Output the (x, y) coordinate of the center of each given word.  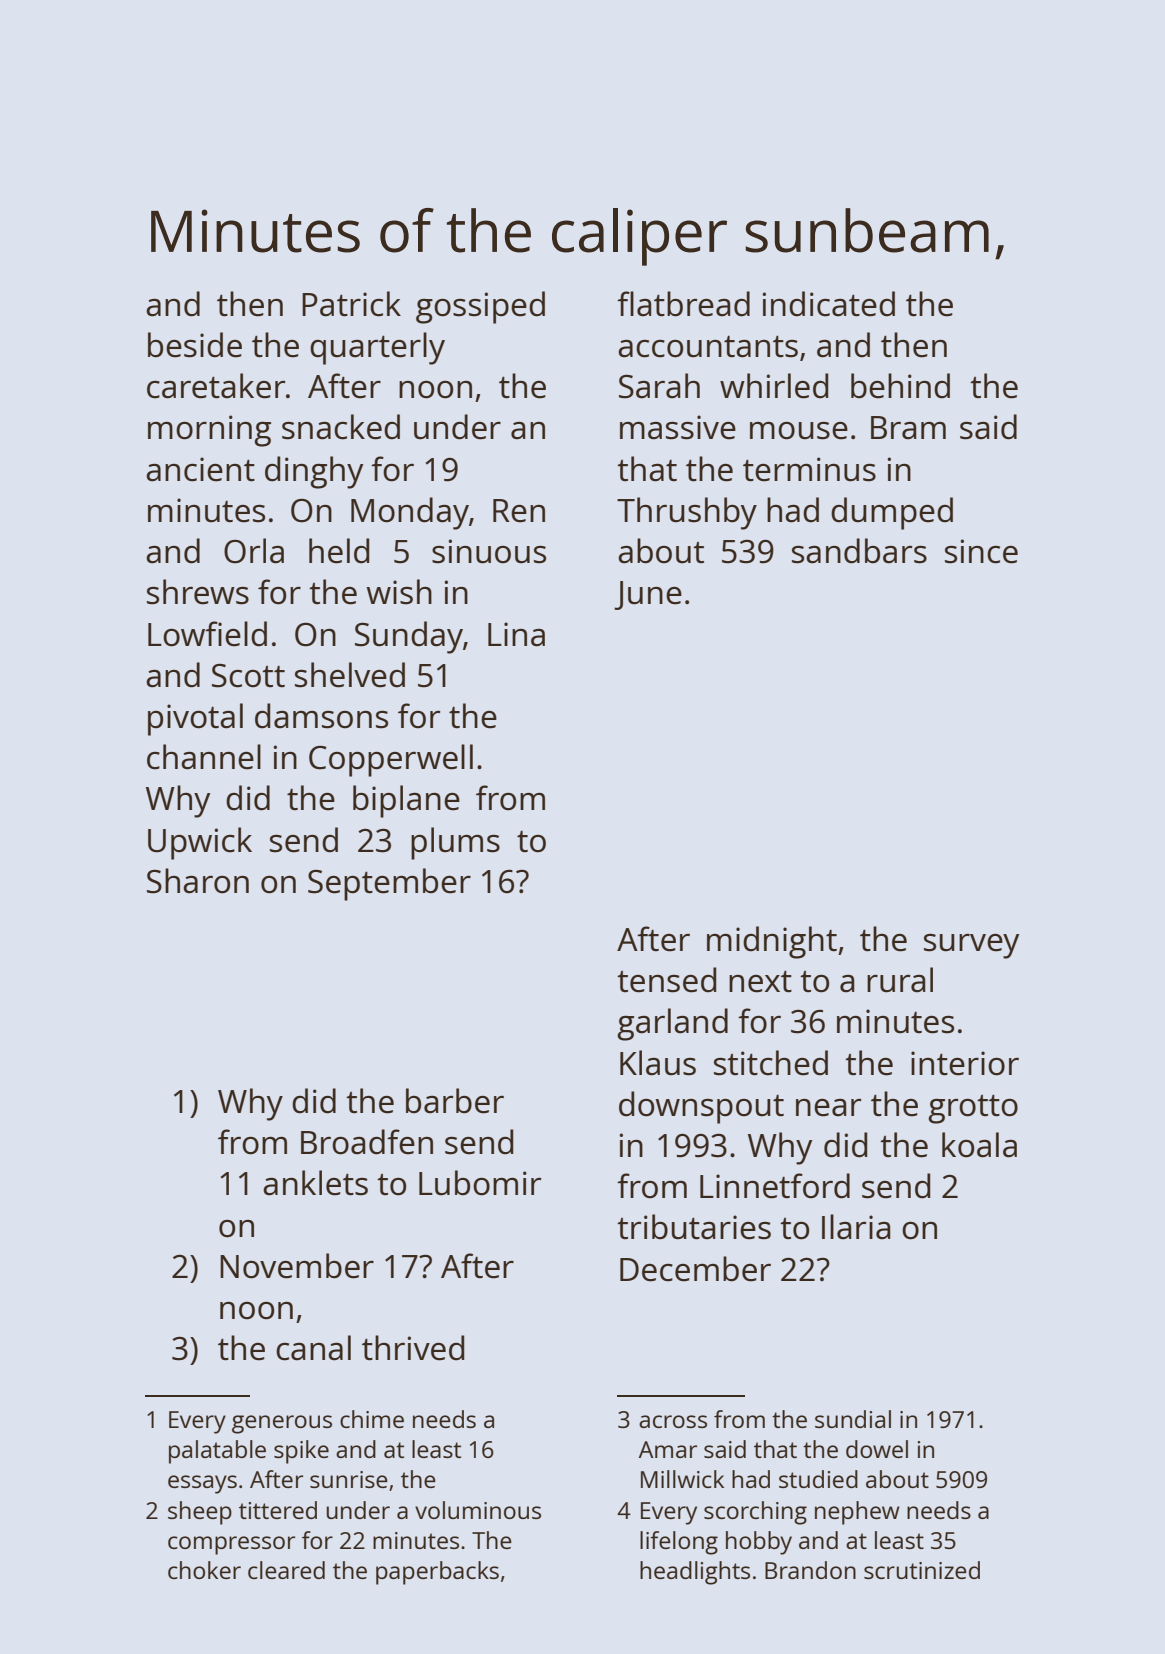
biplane (406, 801)
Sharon (198, 881)
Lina (516, 634)
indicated (829, 304)
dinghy (314, 472)
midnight (772, 942)
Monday (410, 513)
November (297, 1266)
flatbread (683, 304)
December (695, 1269)
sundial (853, 1419)
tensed (666, 980)
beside (195, 345)
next (760, 982)
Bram (908, 428)
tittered (278, 1510)
